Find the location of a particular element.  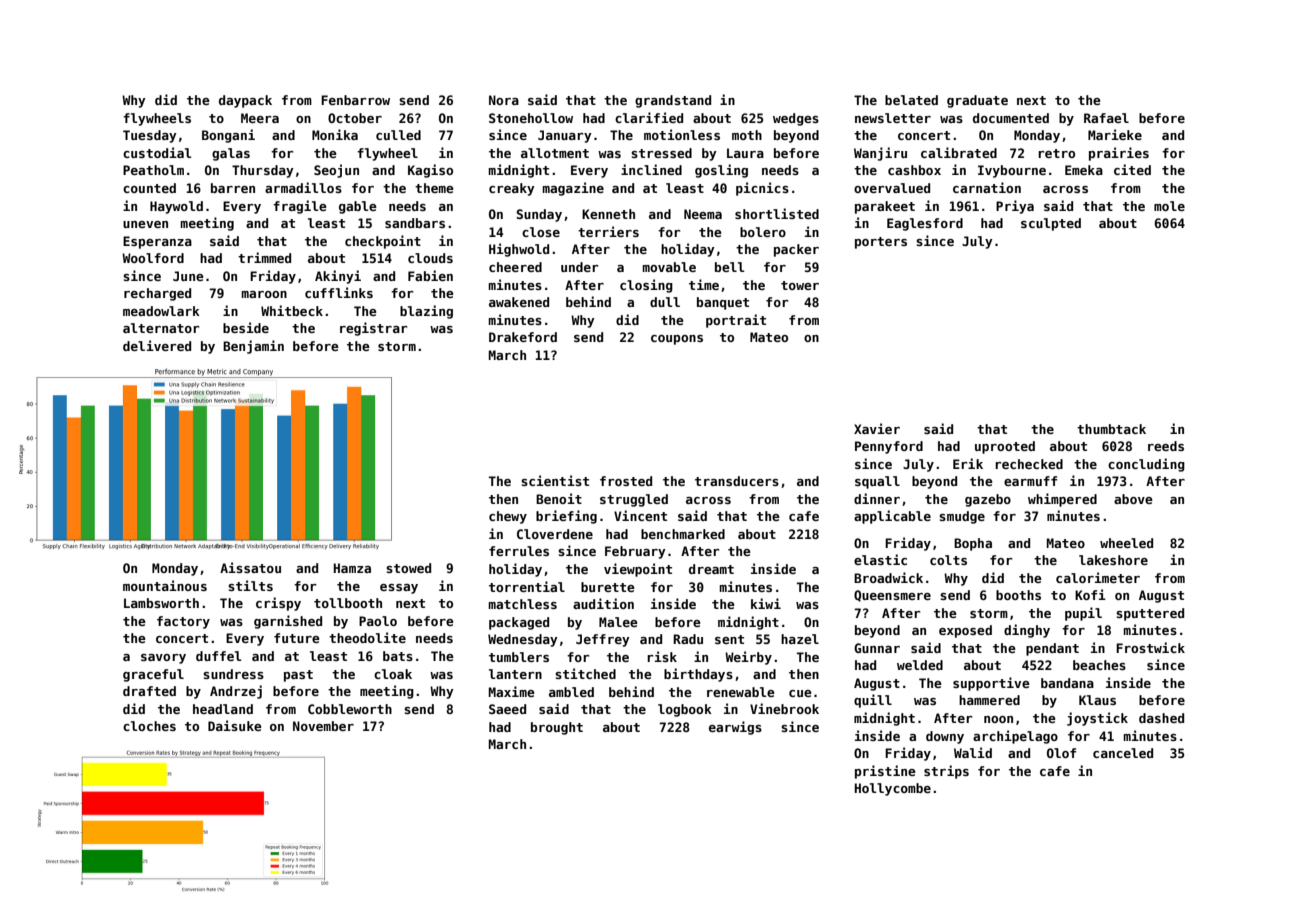

belated is located at coordinates (911, 100).
